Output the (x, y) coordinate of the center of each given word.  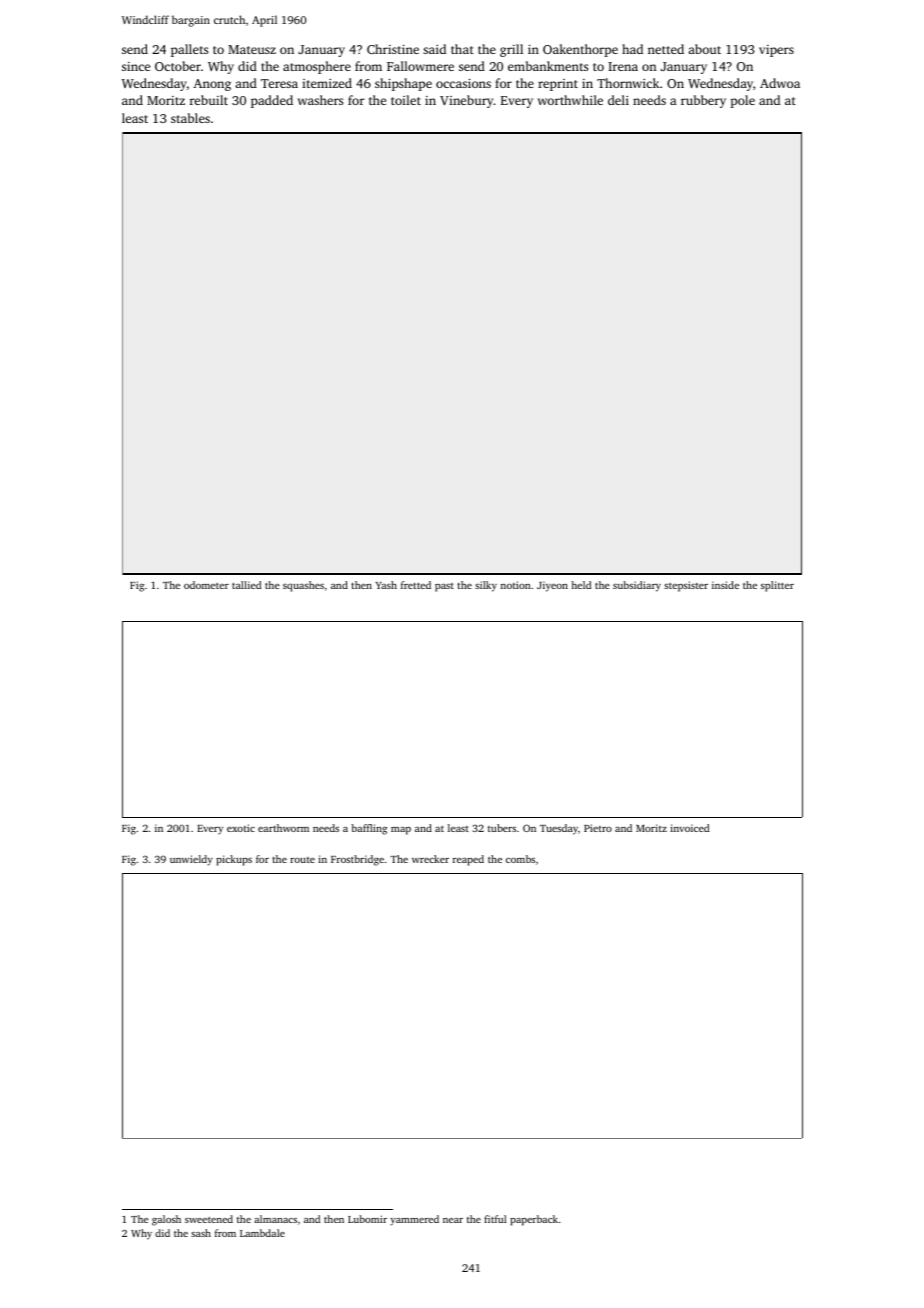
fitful (495, 1219)
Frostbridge (357, 860)
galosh (166, 1220)
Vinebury (467, 101)
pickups (234, 860)
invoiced (689, 828)
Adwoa (780, 83)
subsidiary (637, 586)
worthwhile (570, 100)
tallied (246, 585)
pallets (189, 50)
